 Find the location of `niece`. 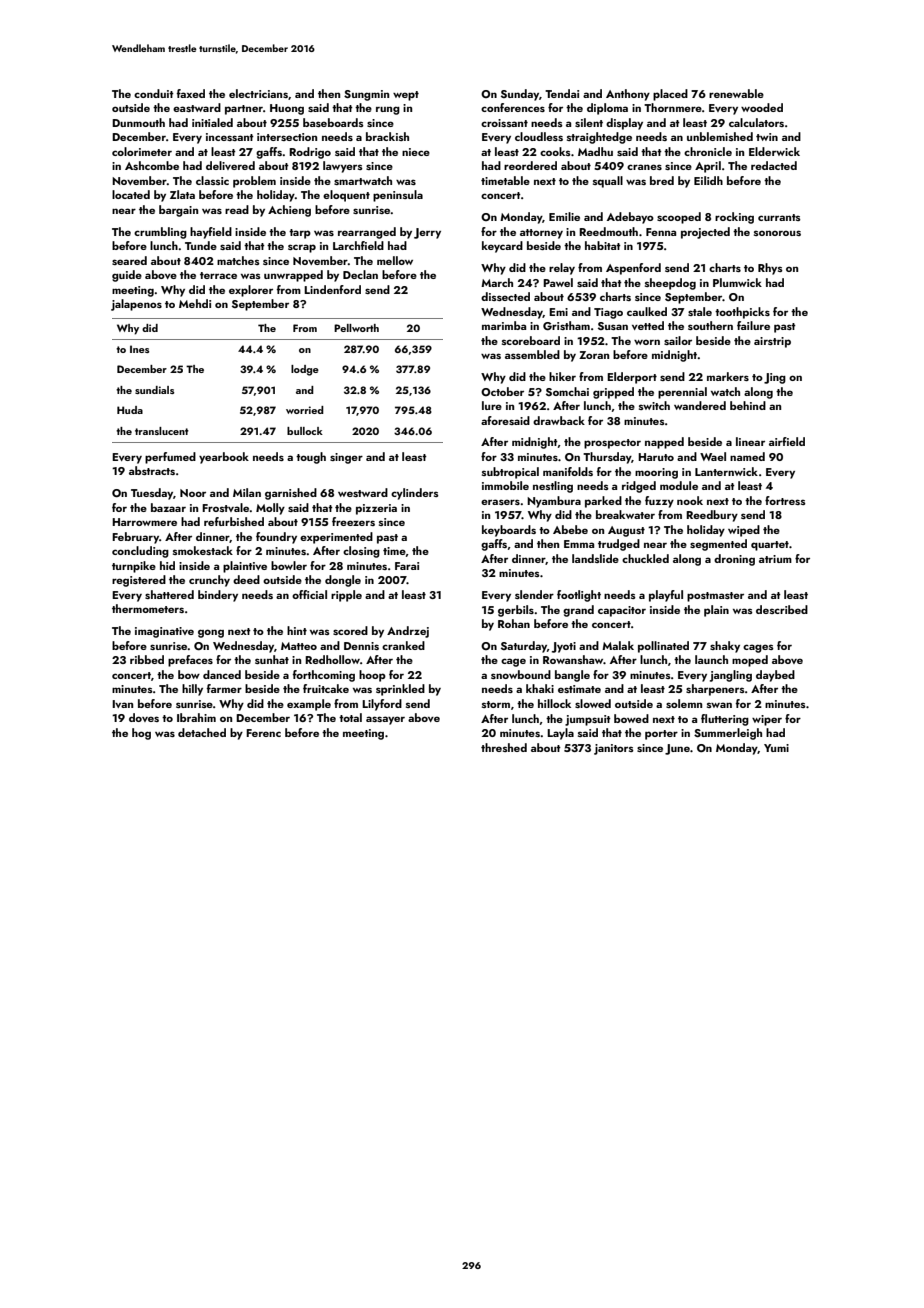

niece is located at coordinates (416, 152).
